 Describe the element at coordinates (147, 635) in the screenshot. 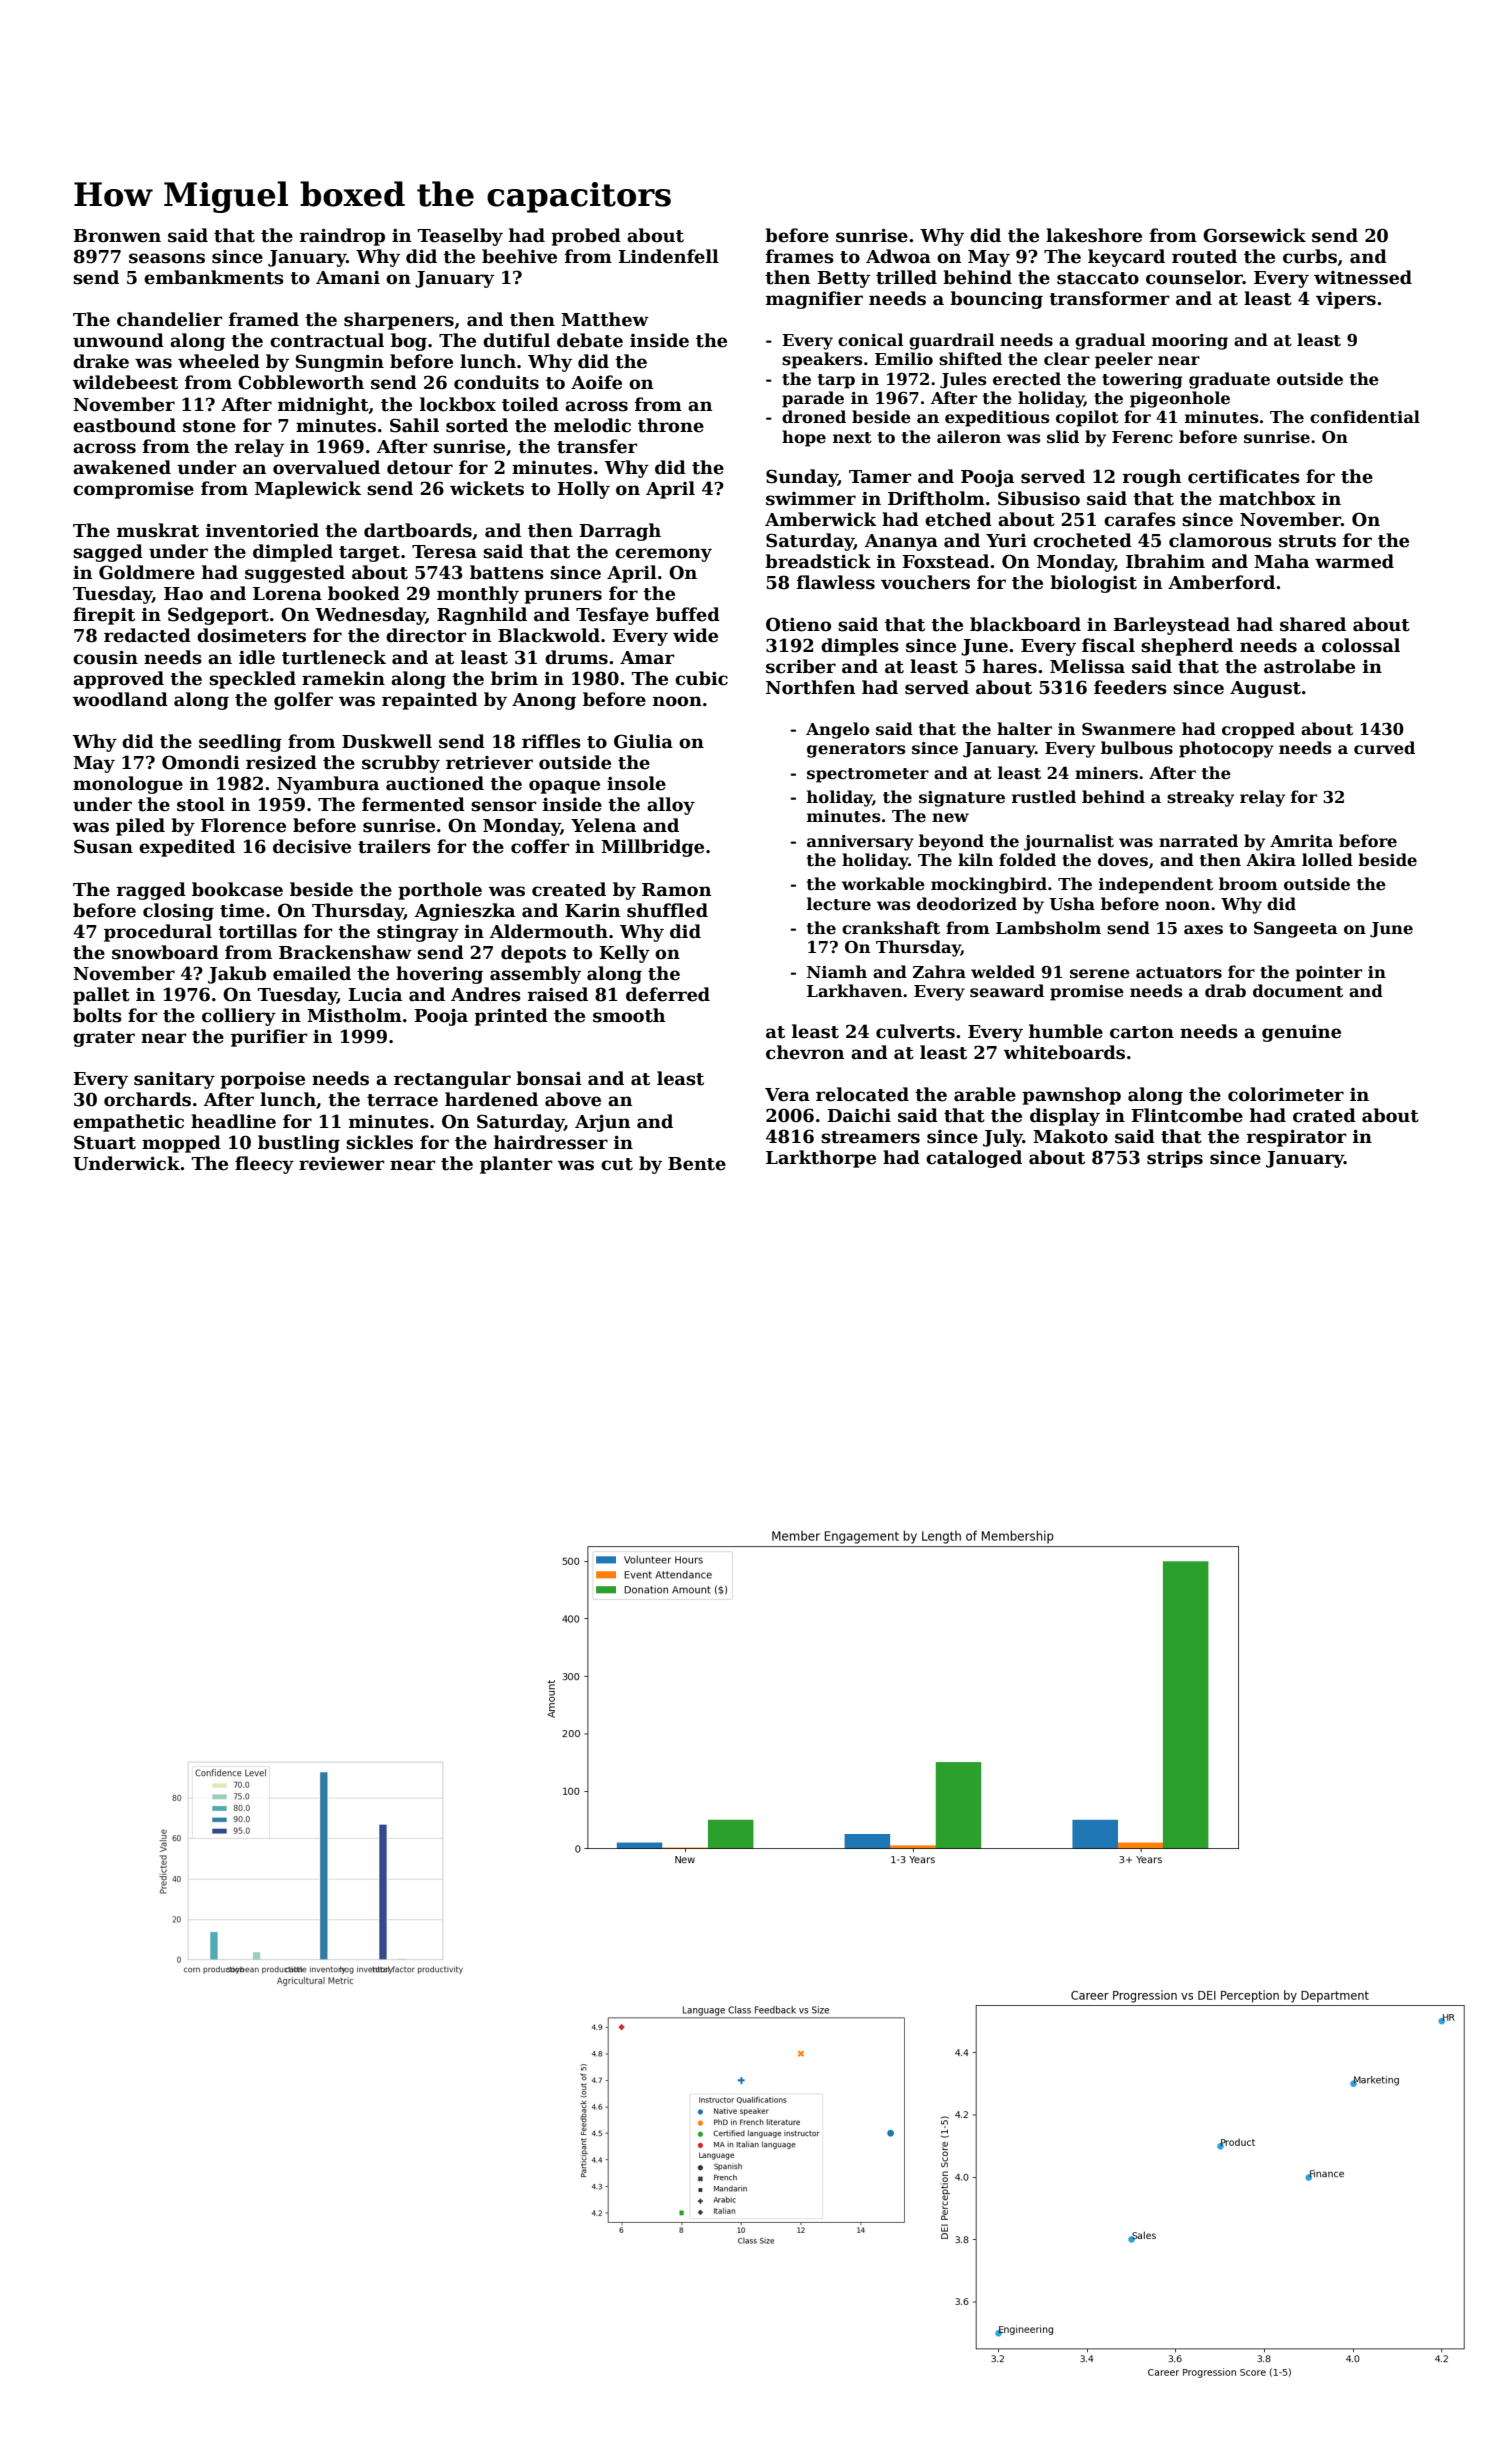

I see `redacted` at that location.
